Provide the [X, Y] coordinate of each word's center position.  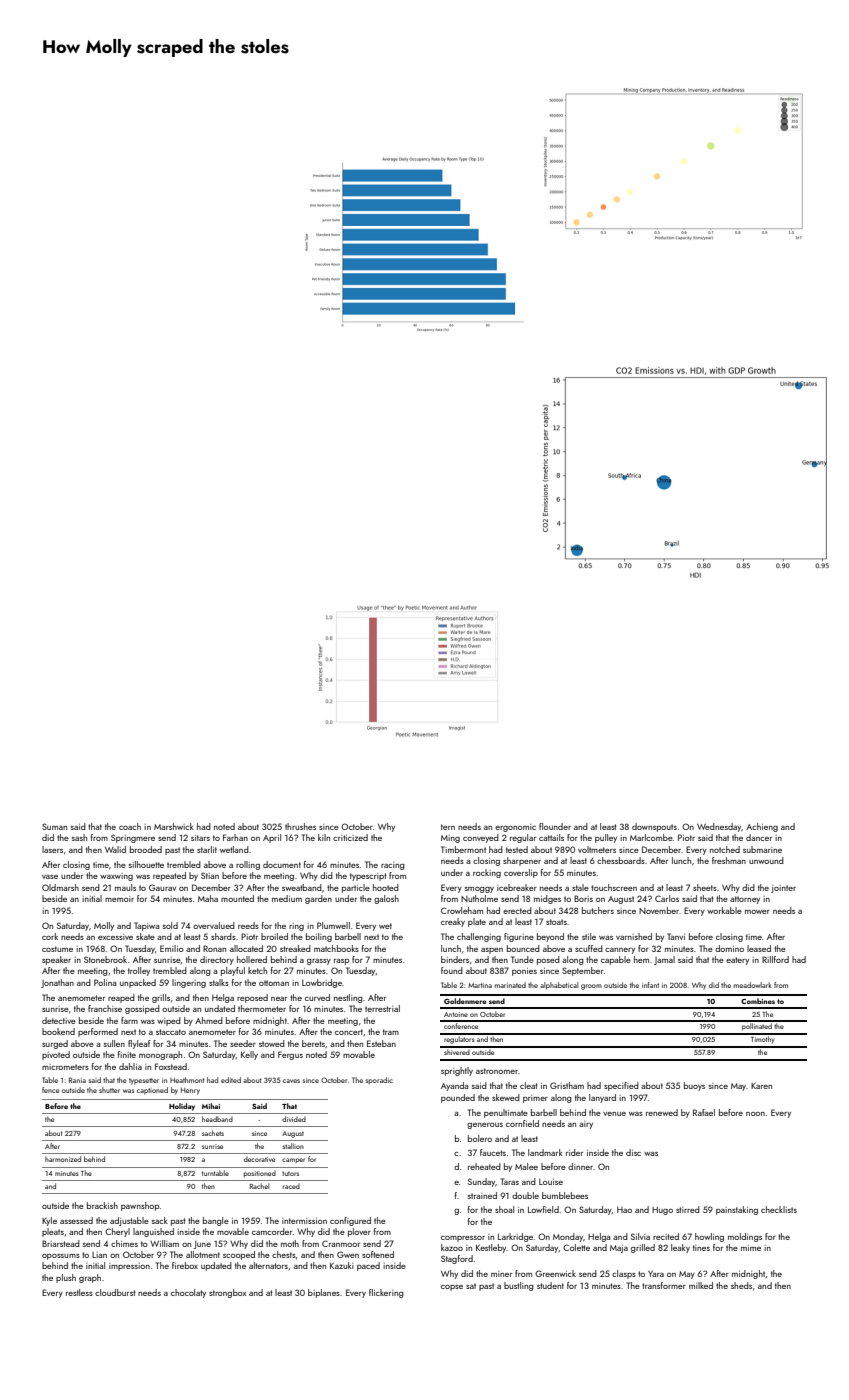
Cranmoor [341, 1243]
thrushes [300, 826]
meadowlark [753, 985]
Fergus [290, 1055]
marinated [510, 985]
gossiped [142, 1009]
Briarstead [61, 1243]
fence [51, 1090]
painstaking [737, 1210]
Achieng [762, 827]
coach [130, 826]
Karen [761, 1085]
